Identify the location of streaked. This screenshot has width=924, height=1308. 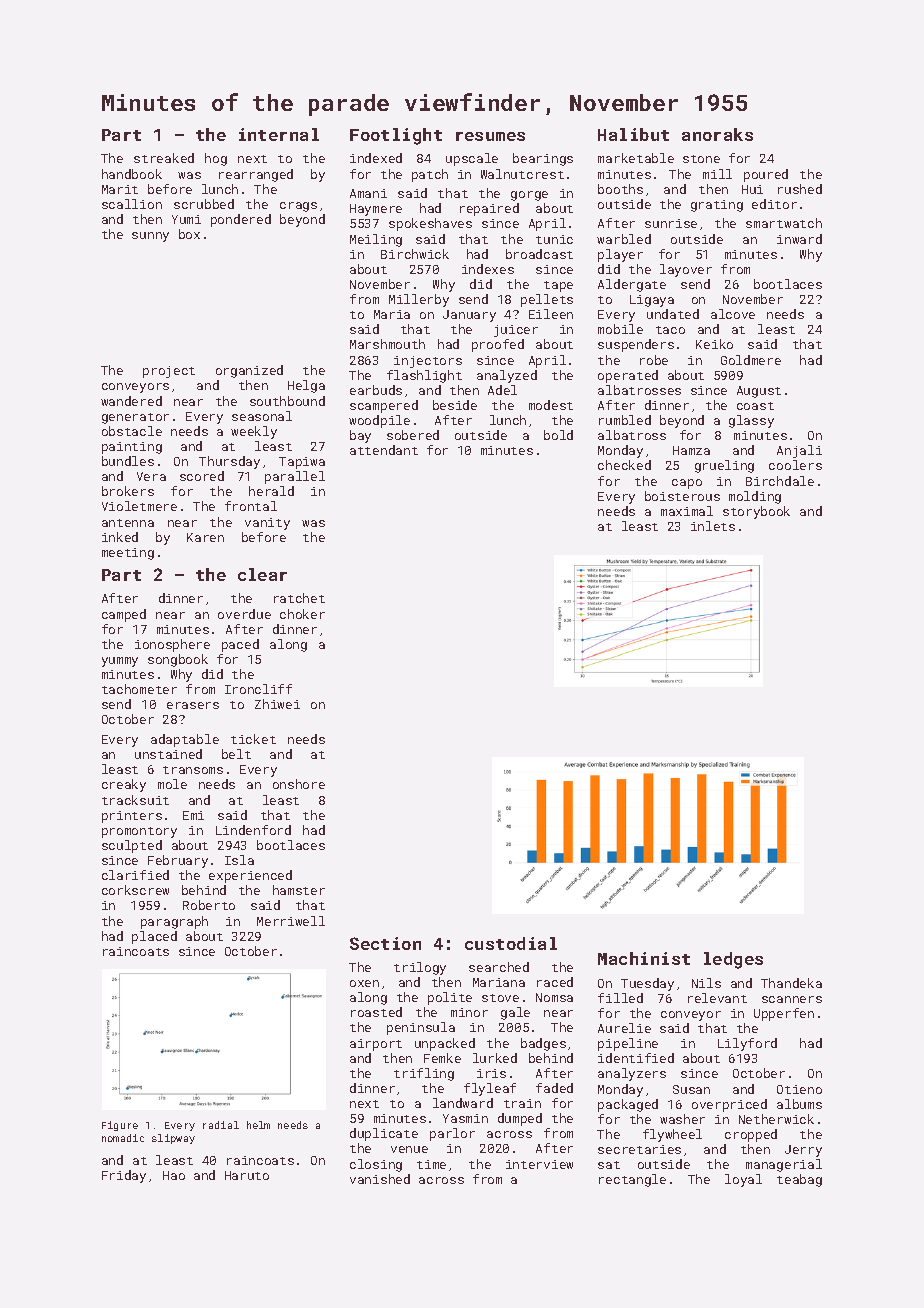
(164, 158).
